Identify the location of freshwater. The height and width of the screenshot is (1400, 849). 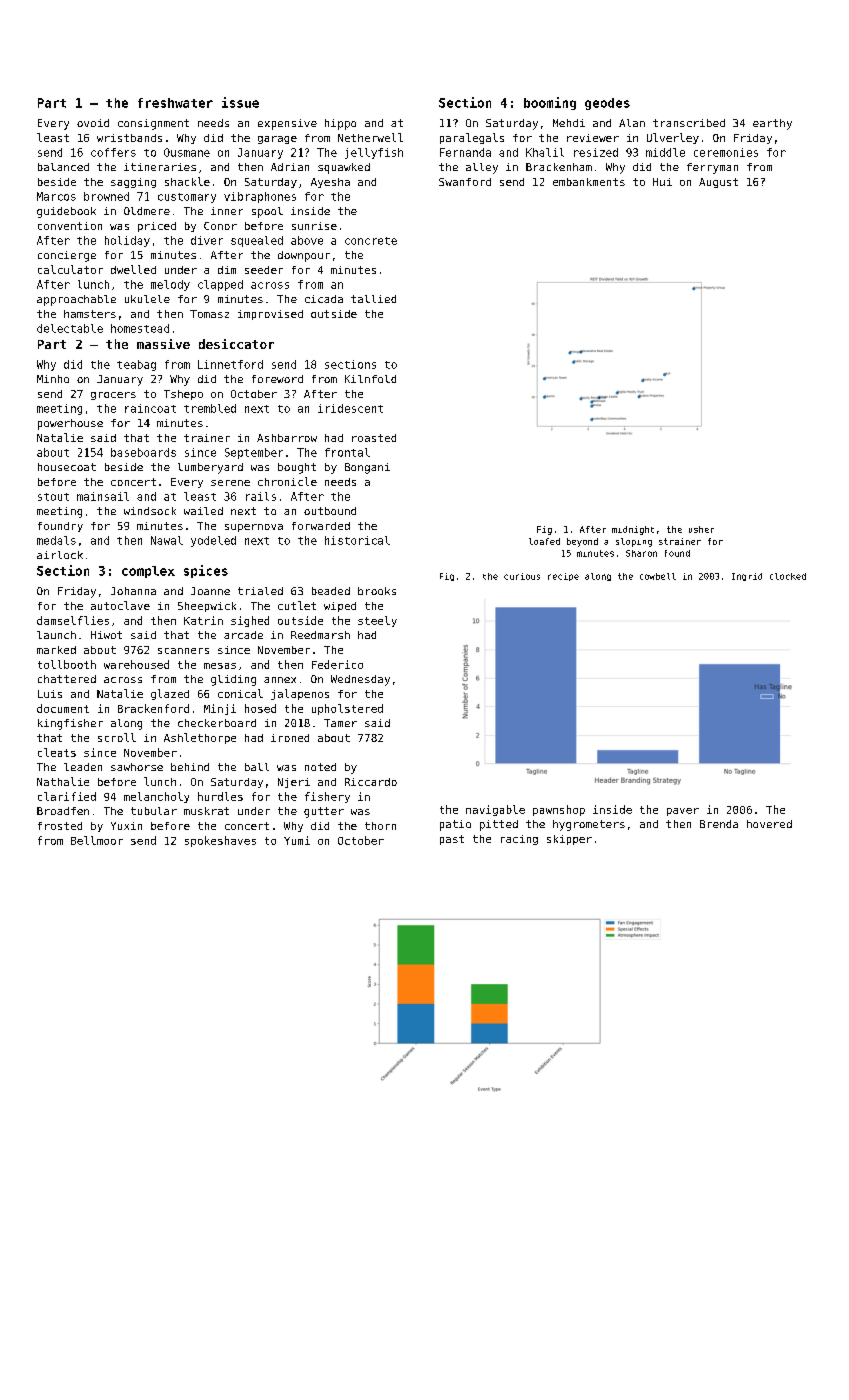
(175, 103).
